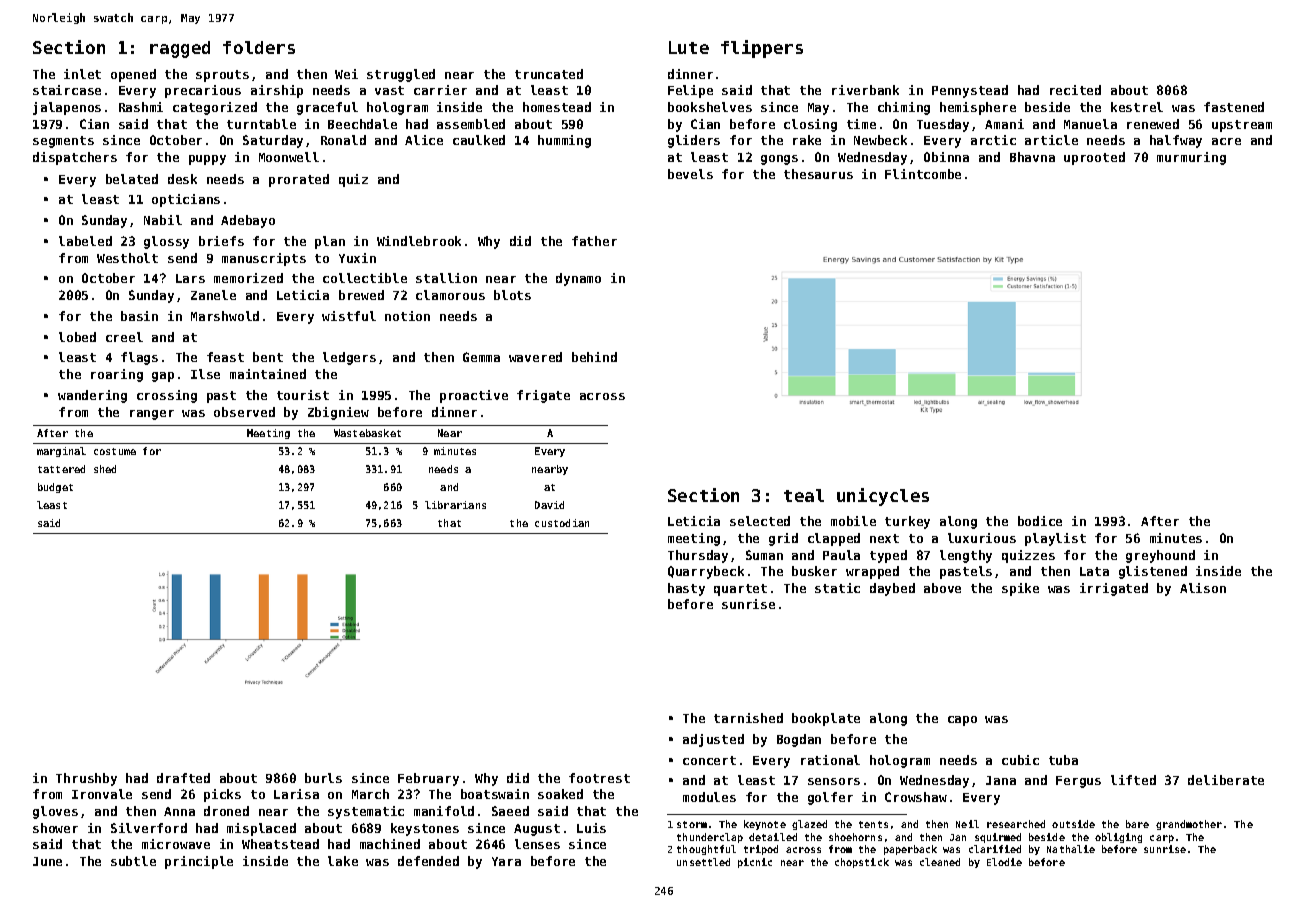  What do you see at coordinates (535, 357) in the screenshot?
I see `wavered` at bounding box center [535, 357].
